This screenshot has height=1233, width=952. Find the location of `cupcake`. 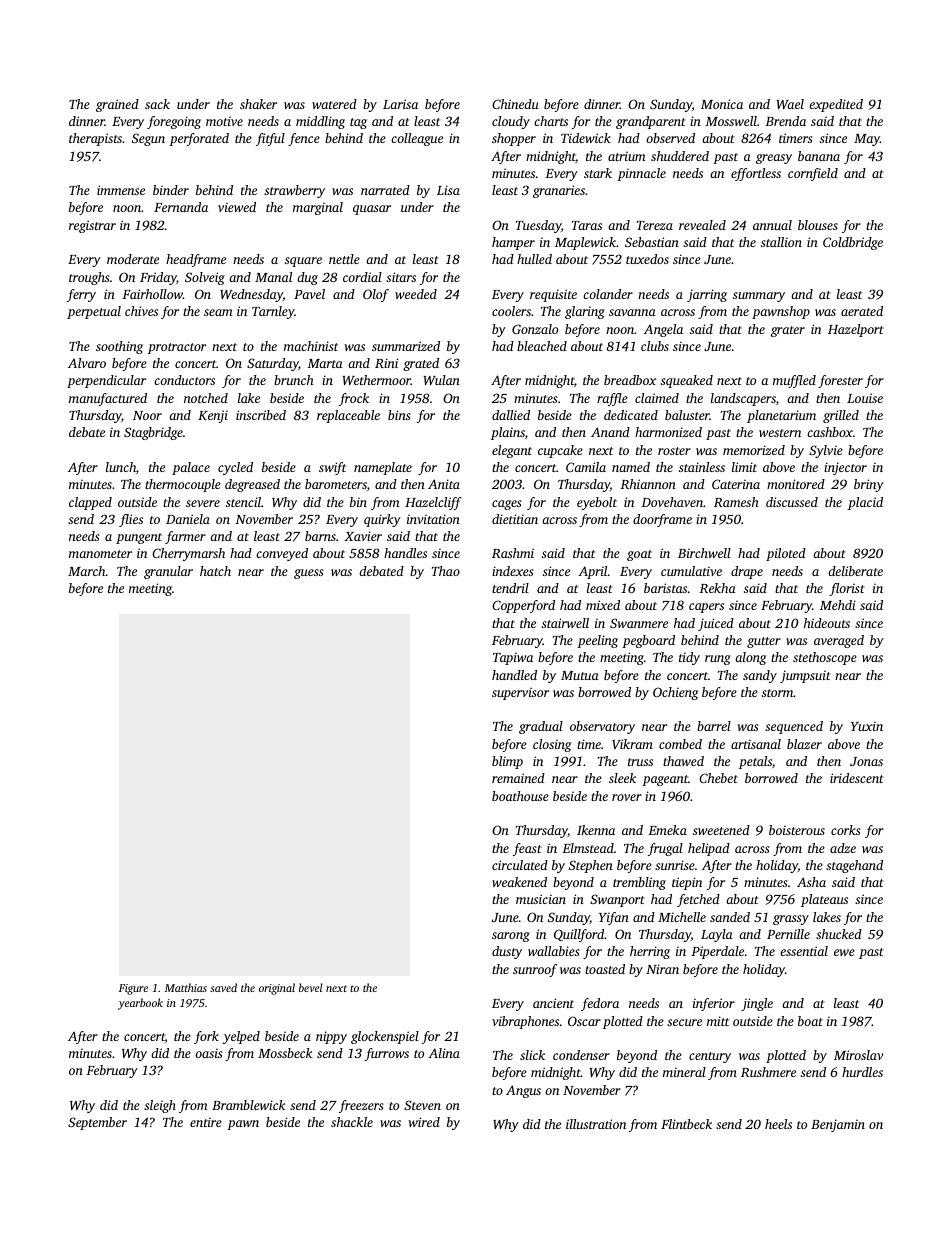

cupcake is located at coordinates (560, 451).
